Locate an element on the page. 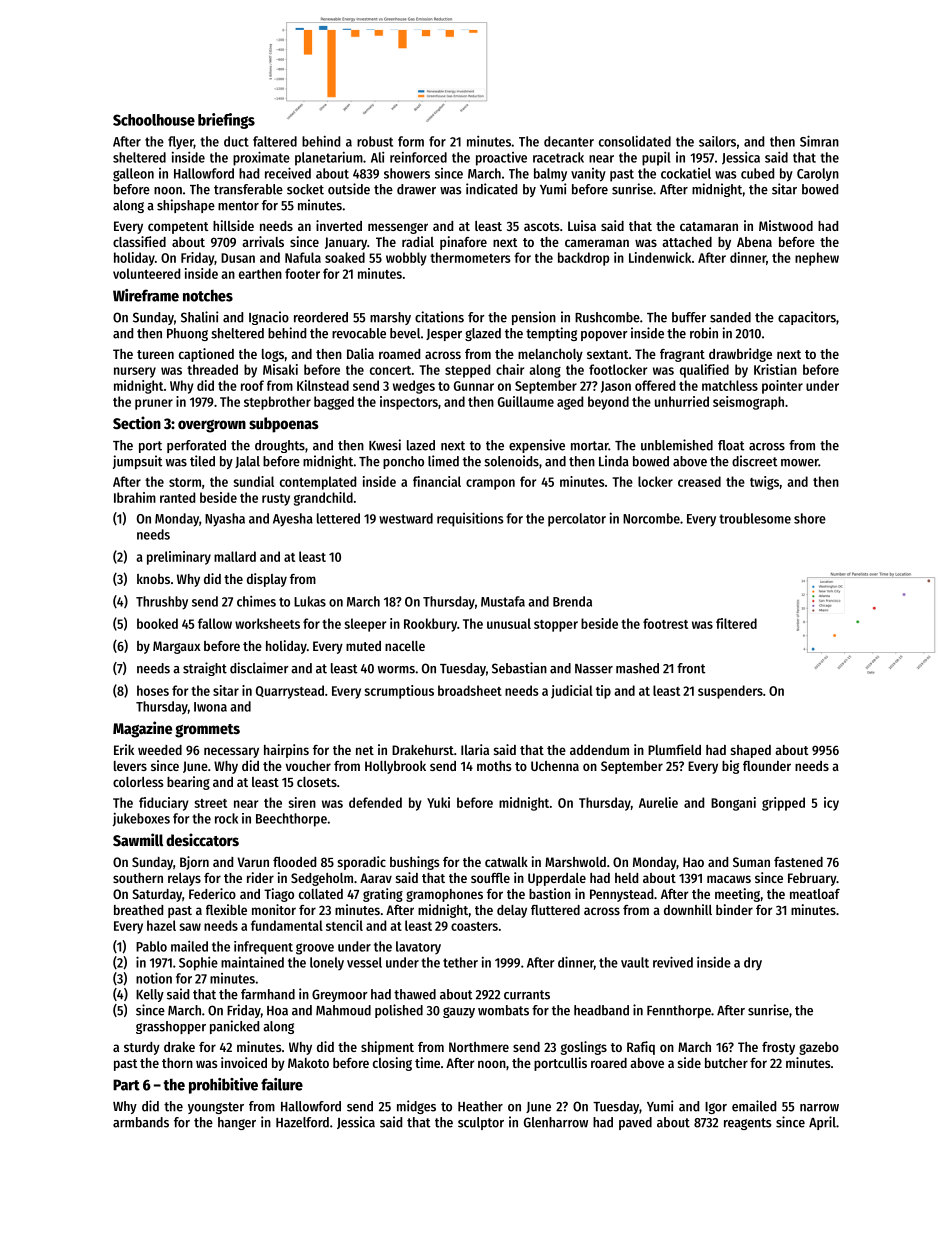 This page has height=1233, width=952. nephew is located at coordinates (817, 259).
